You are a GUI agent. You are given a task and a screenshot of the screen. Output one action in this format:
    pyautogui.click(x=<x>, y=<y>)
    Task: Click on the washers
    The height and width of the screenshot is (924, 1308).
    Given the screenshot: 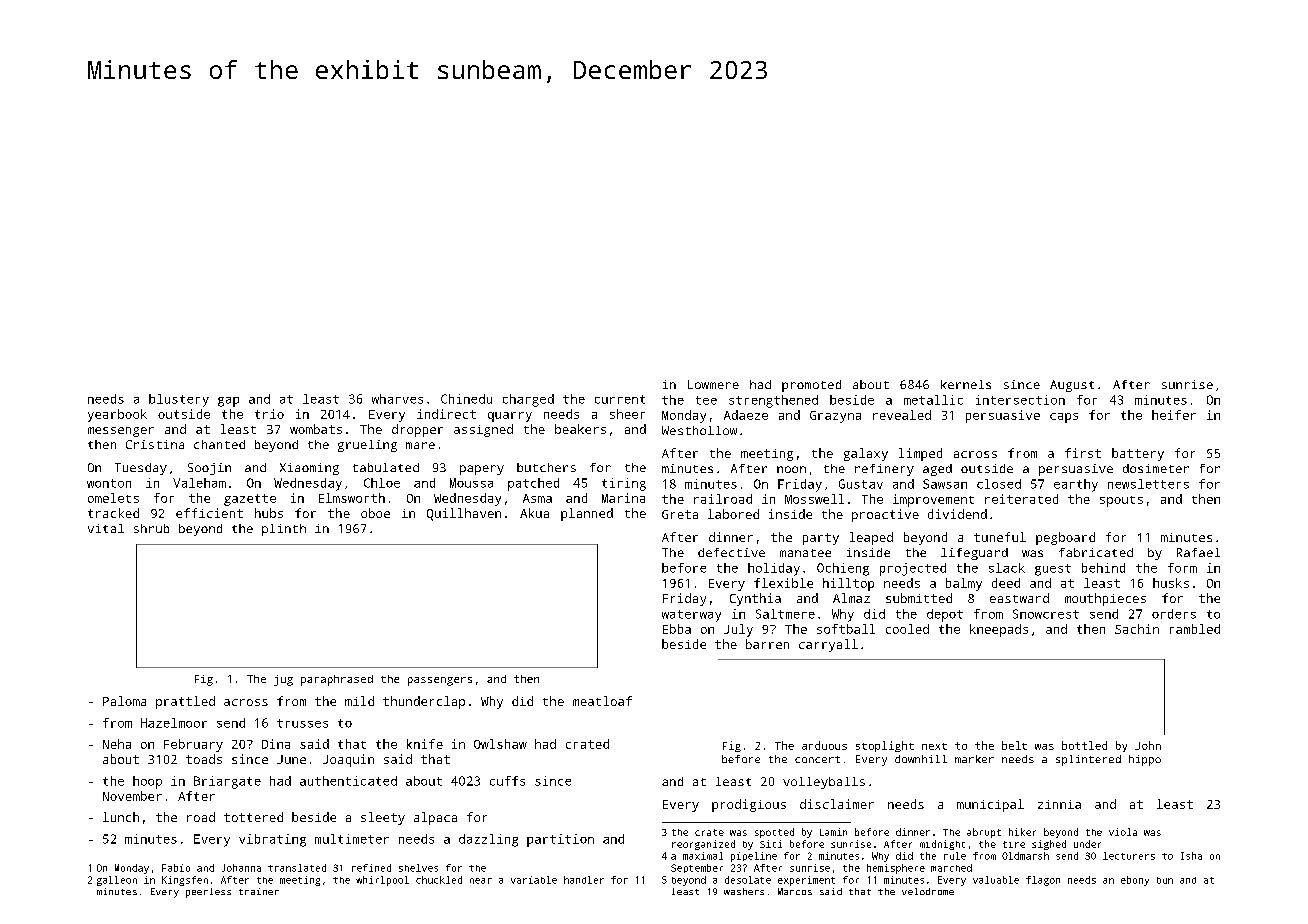 What is the action you would take?
    pyautogui.click(x=744, y=891)
